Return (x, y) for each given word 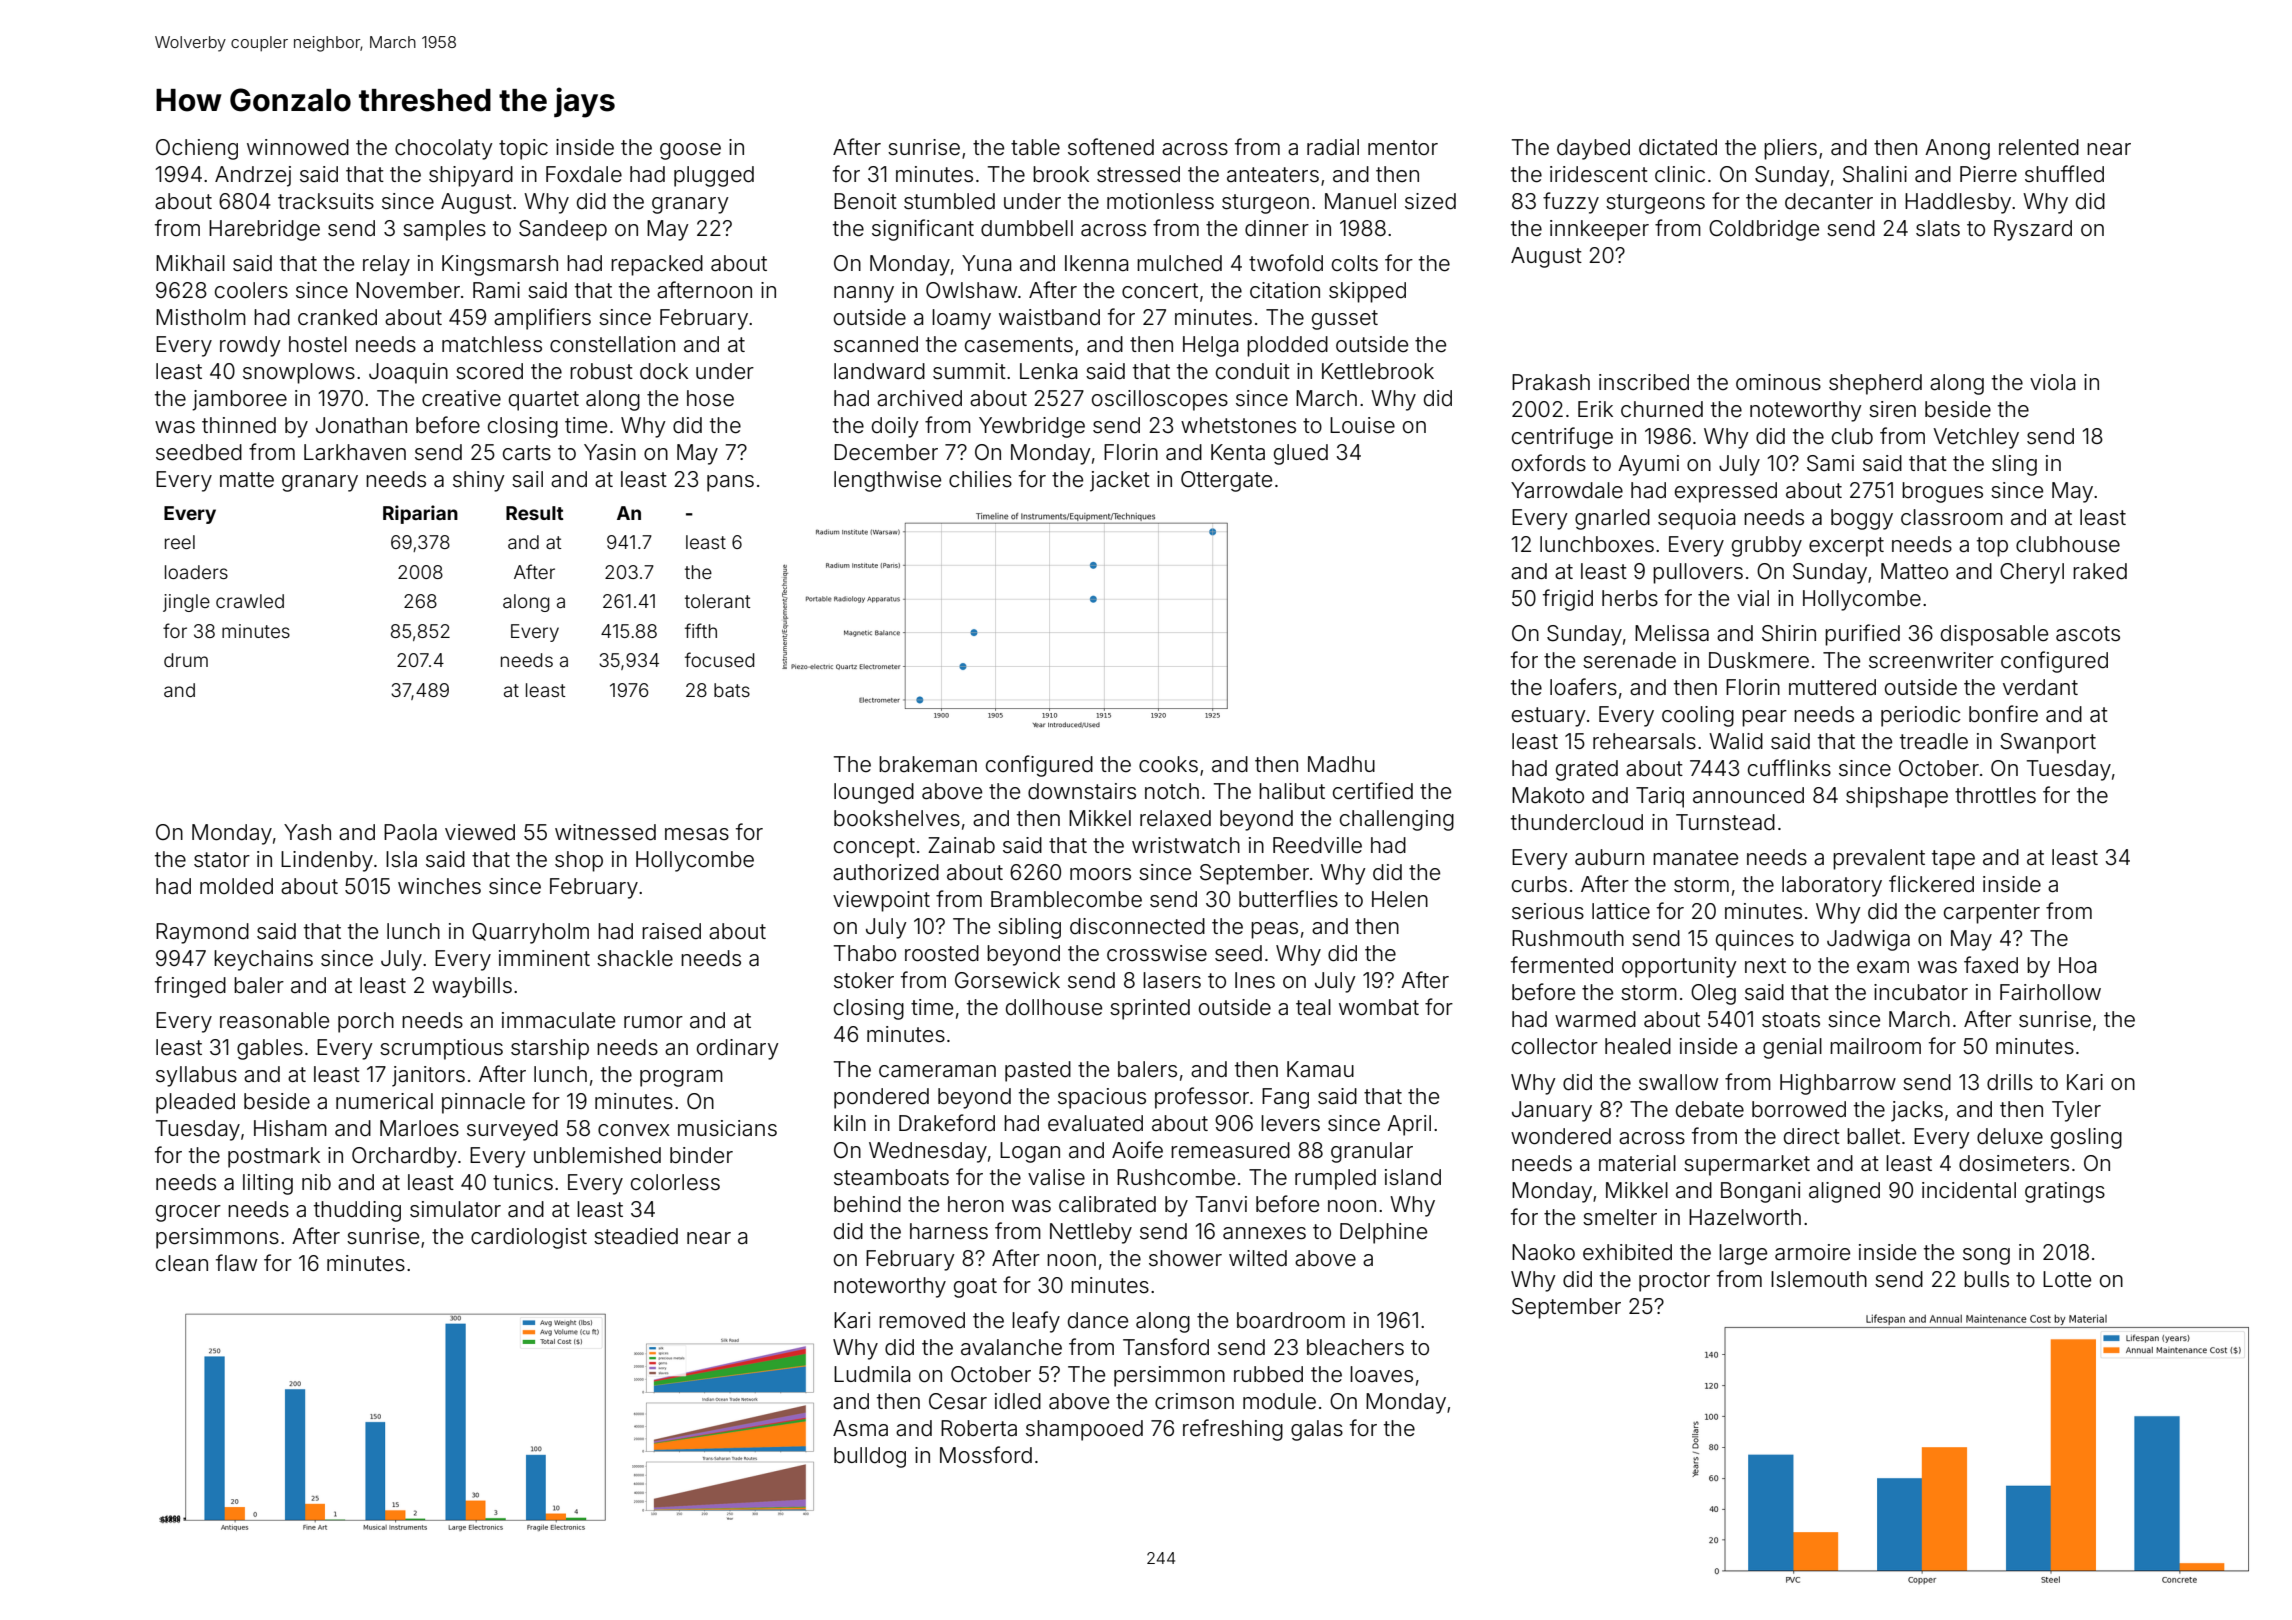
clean (182, 1263)
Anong (1957, 149)
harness (949, 1231)
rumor (653, 1022)
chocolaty (444, 149)
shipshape (1897, 797)
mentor (1403, 148)
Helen (1400, 899)
